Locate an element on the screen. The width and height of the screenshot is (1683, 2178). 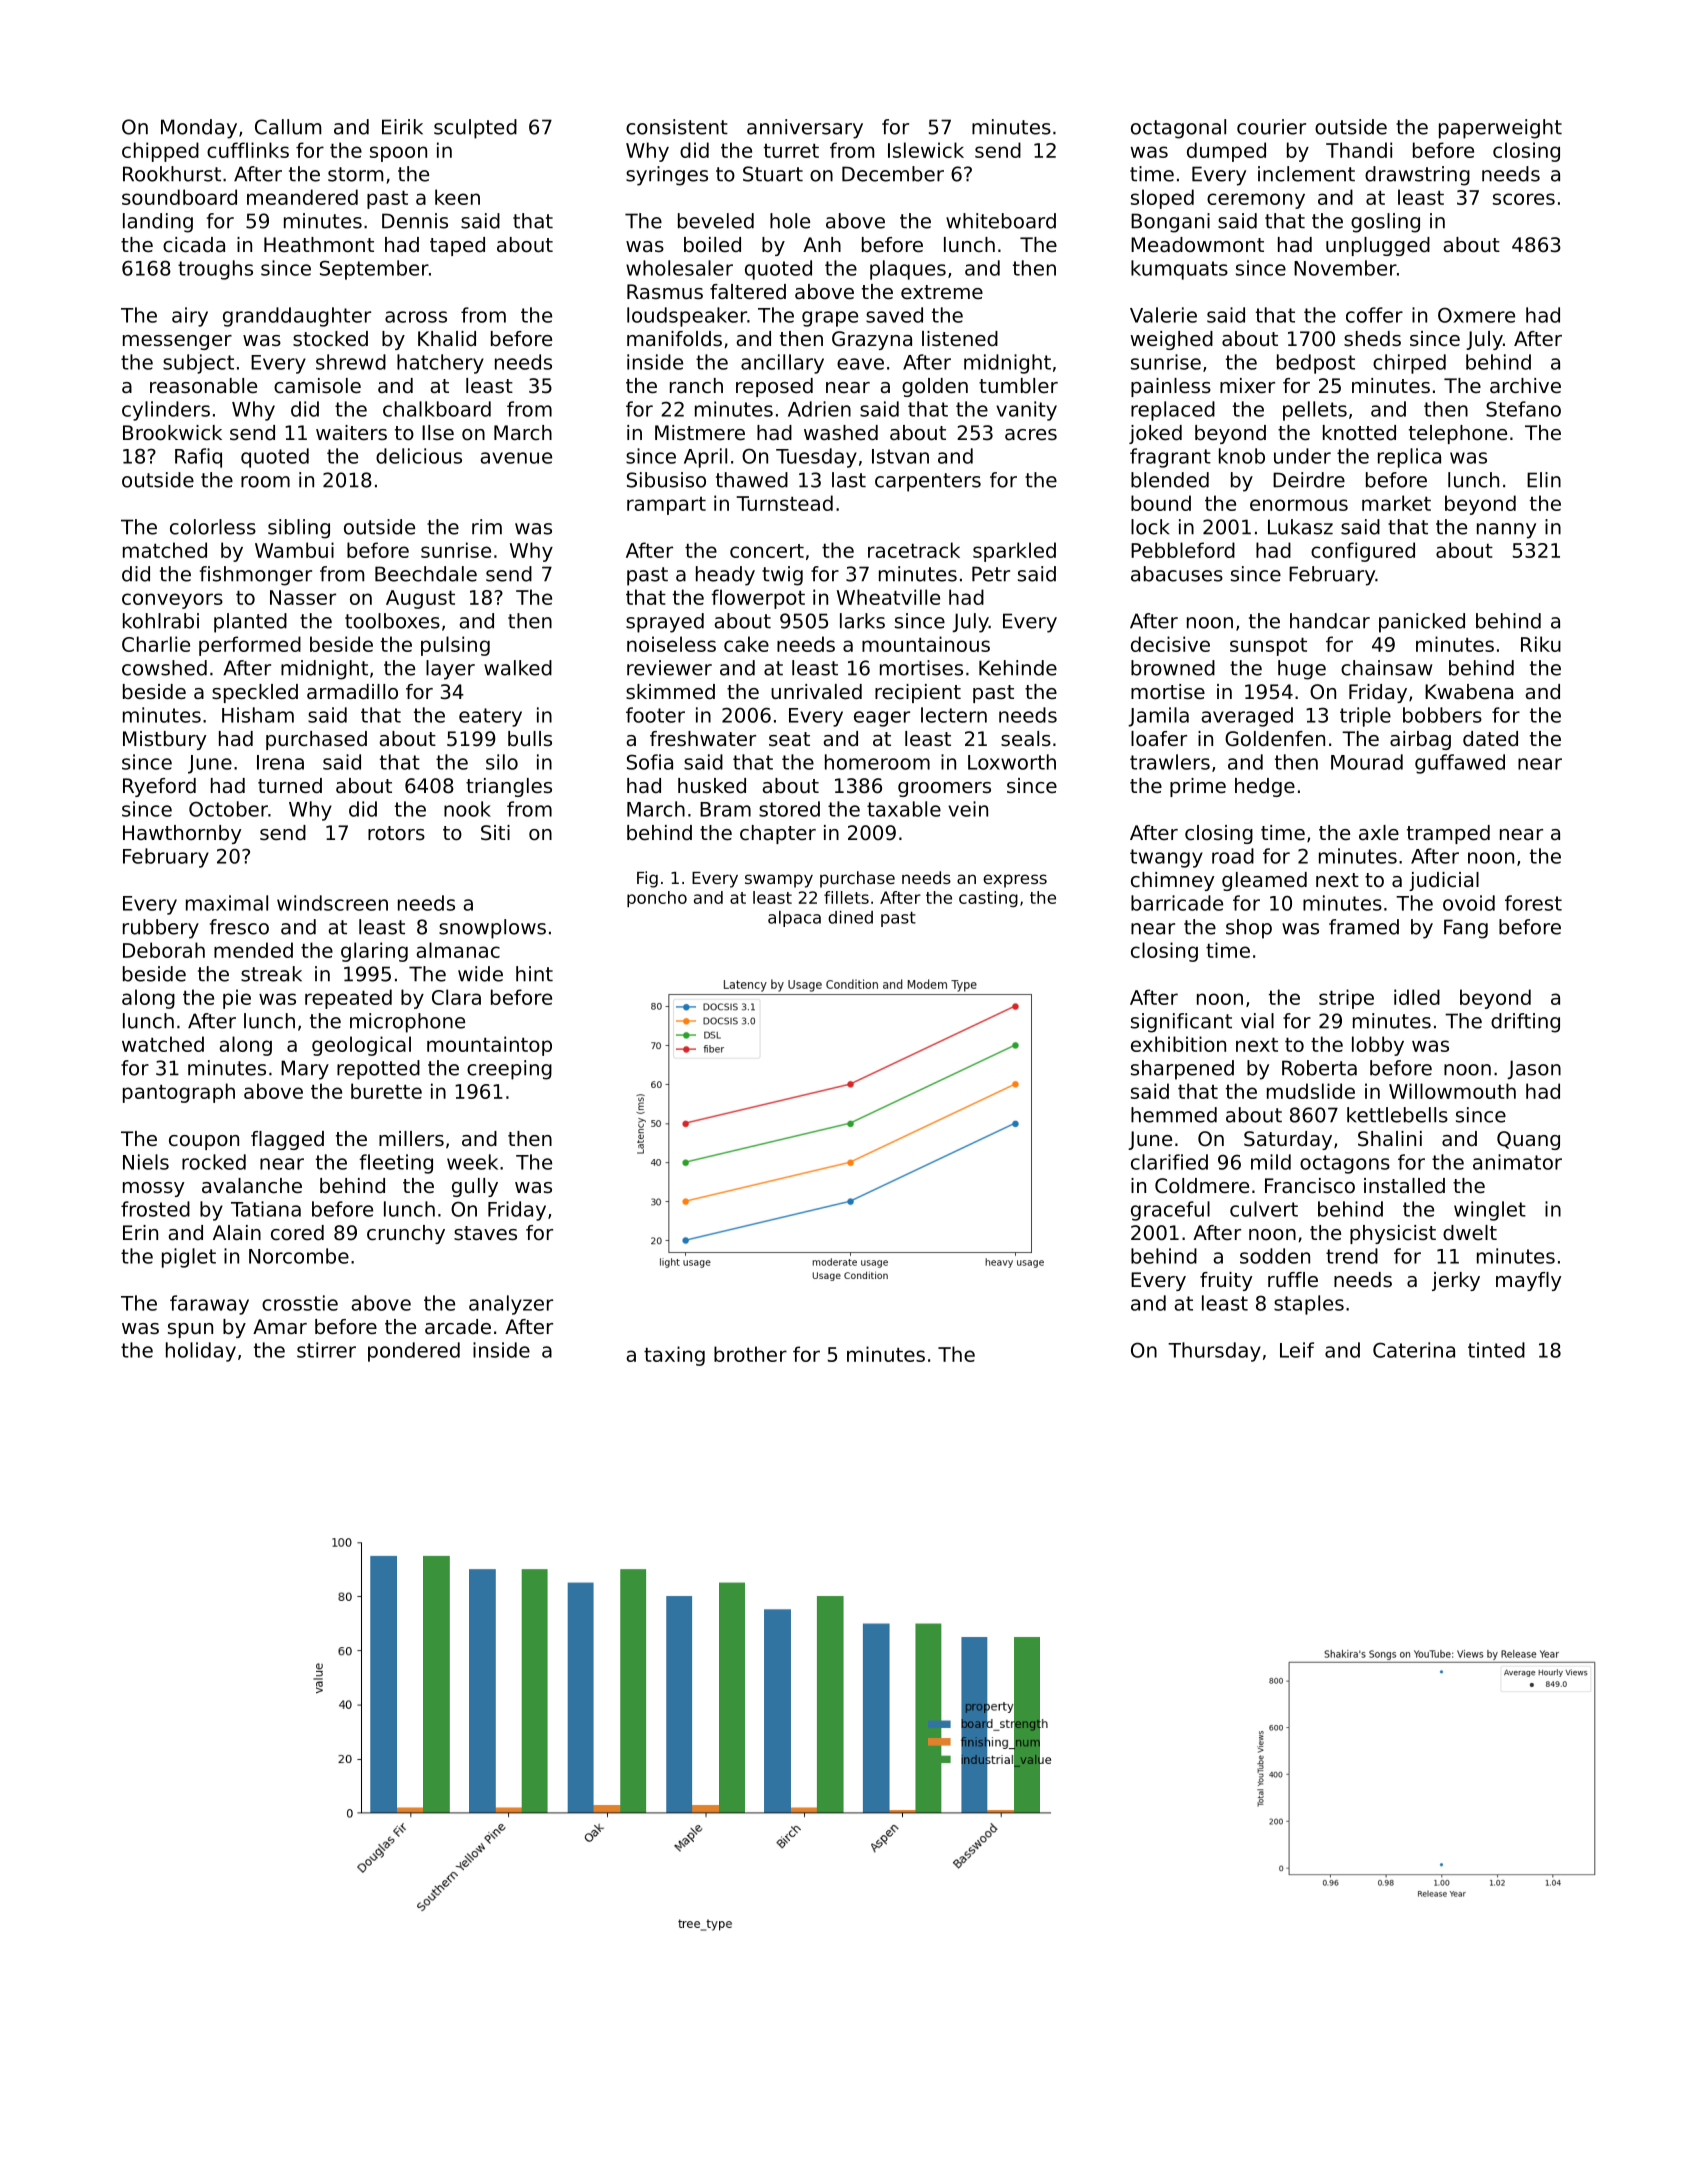
Kehinde is located at coordinates (1018, 668).
